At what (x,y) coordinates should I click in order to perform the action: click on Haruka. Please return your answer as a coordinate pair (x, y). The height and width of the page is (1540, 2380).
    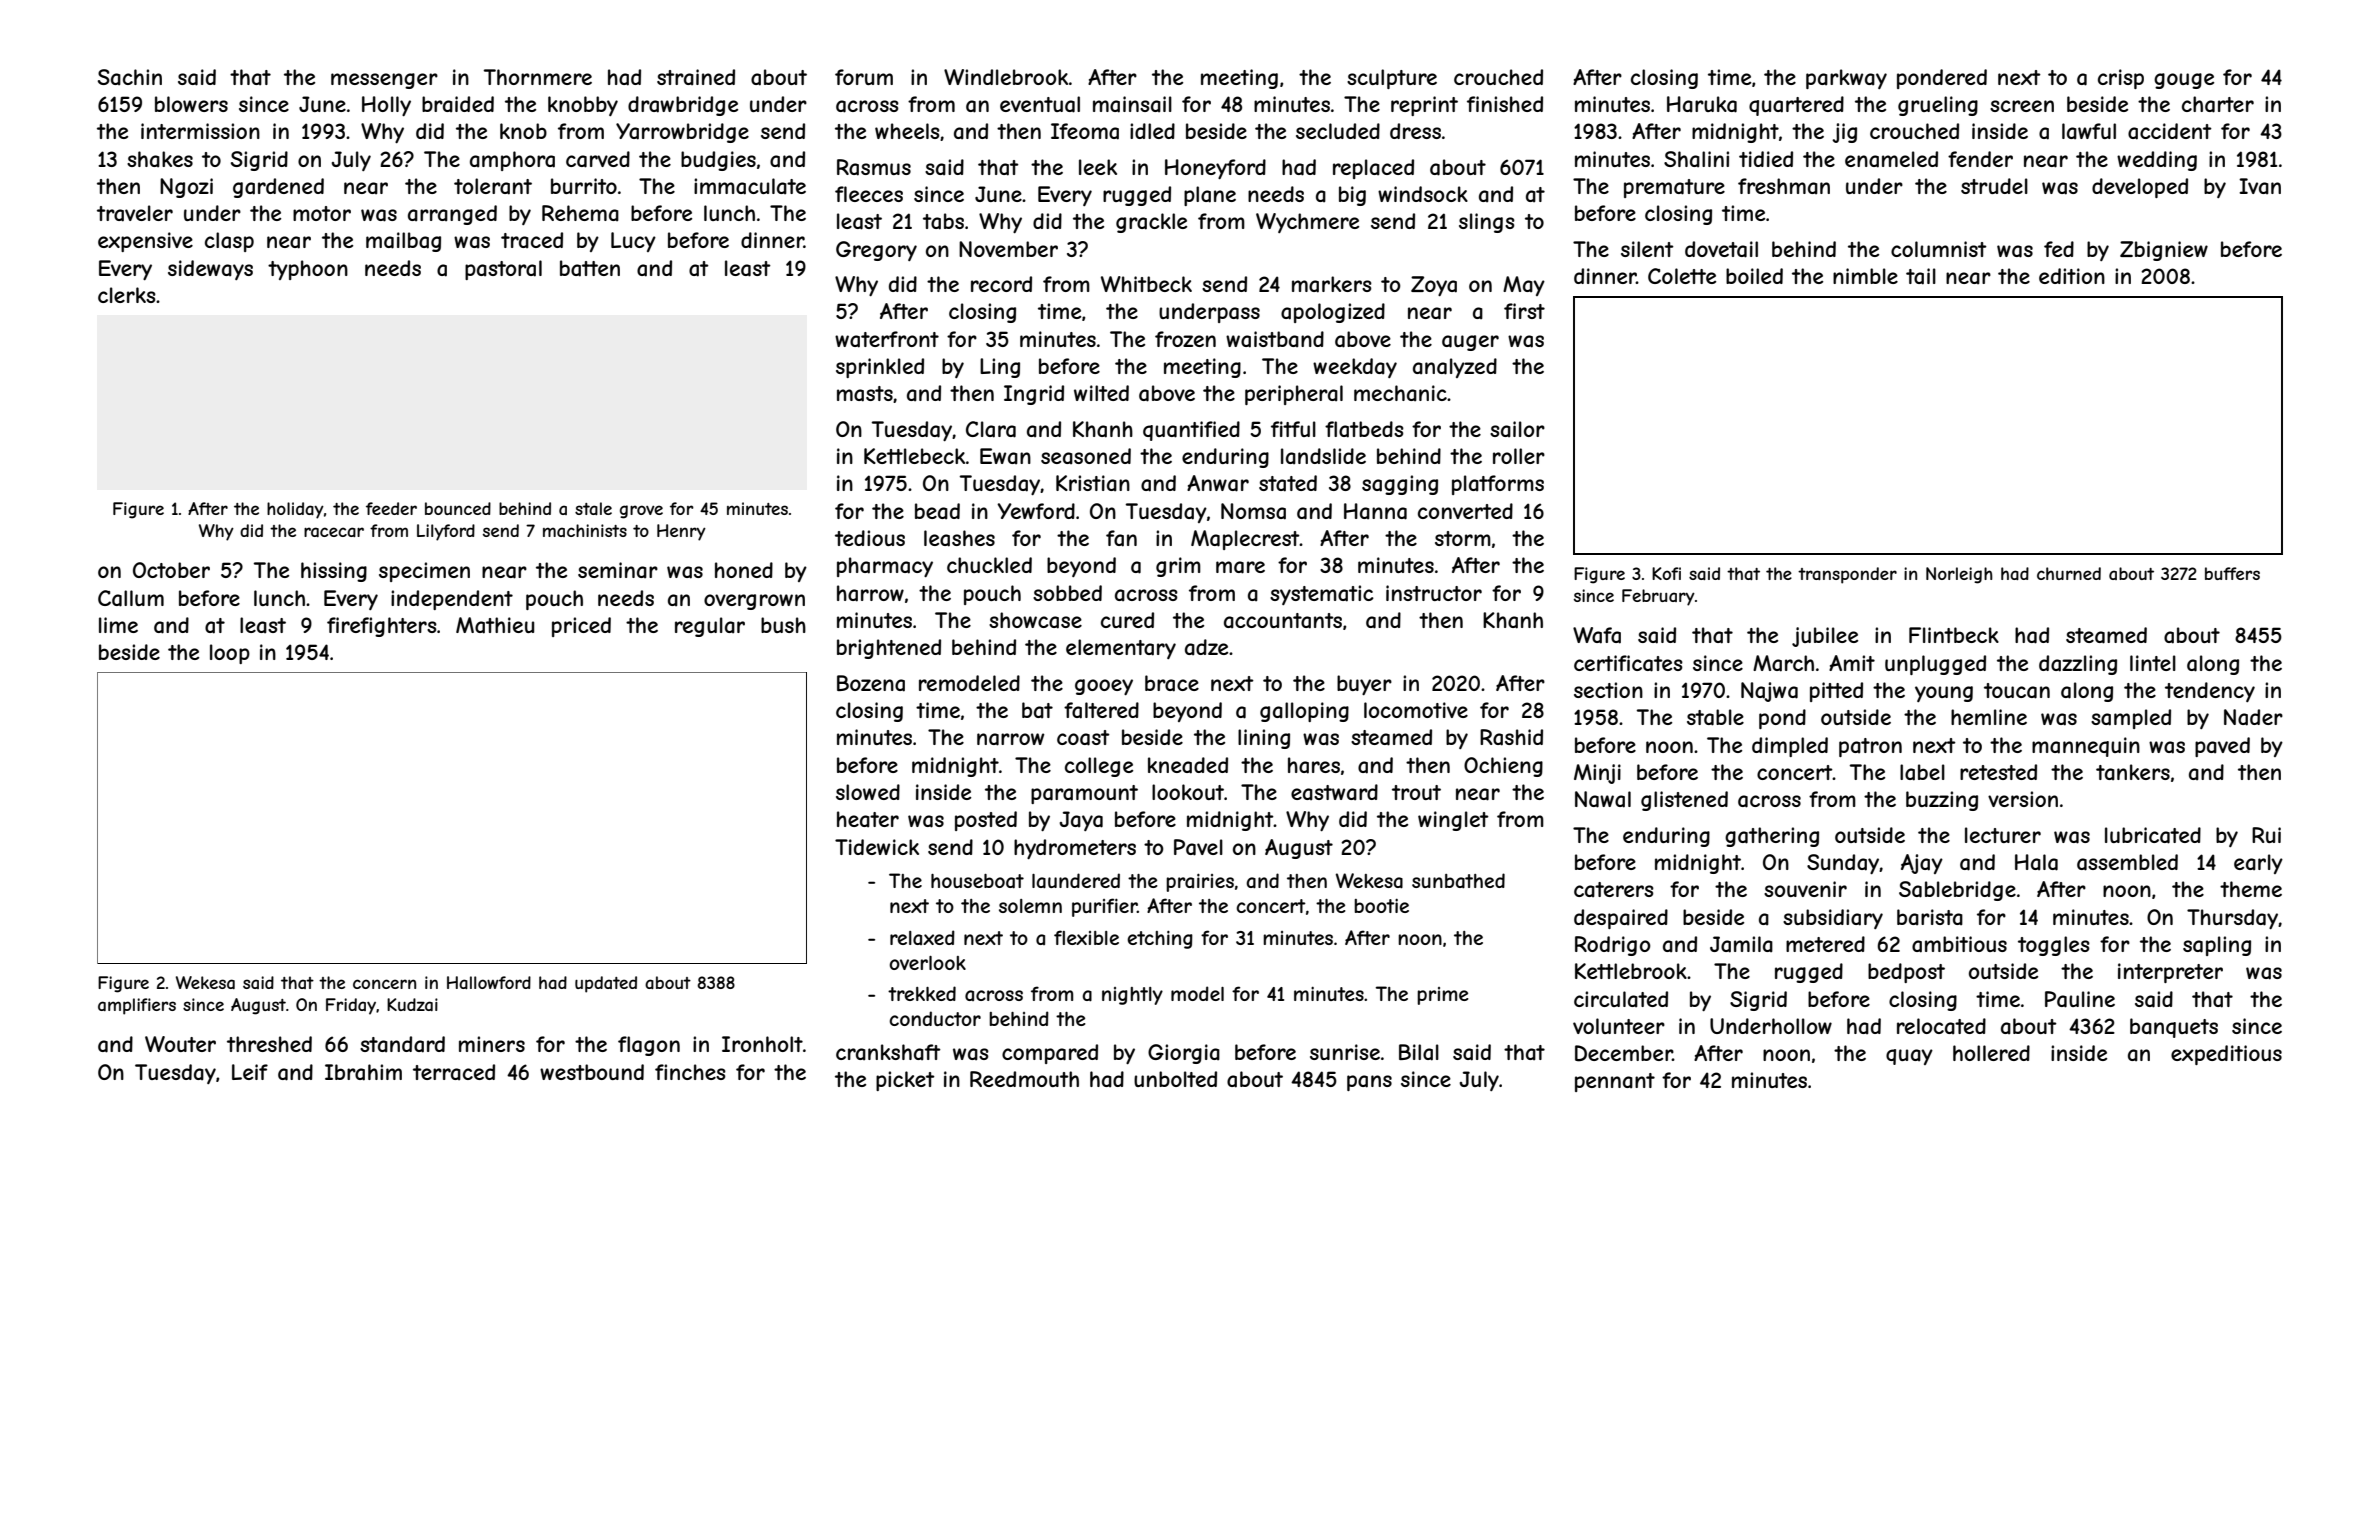
    Looking at the image, I should click on (1702, 104).
